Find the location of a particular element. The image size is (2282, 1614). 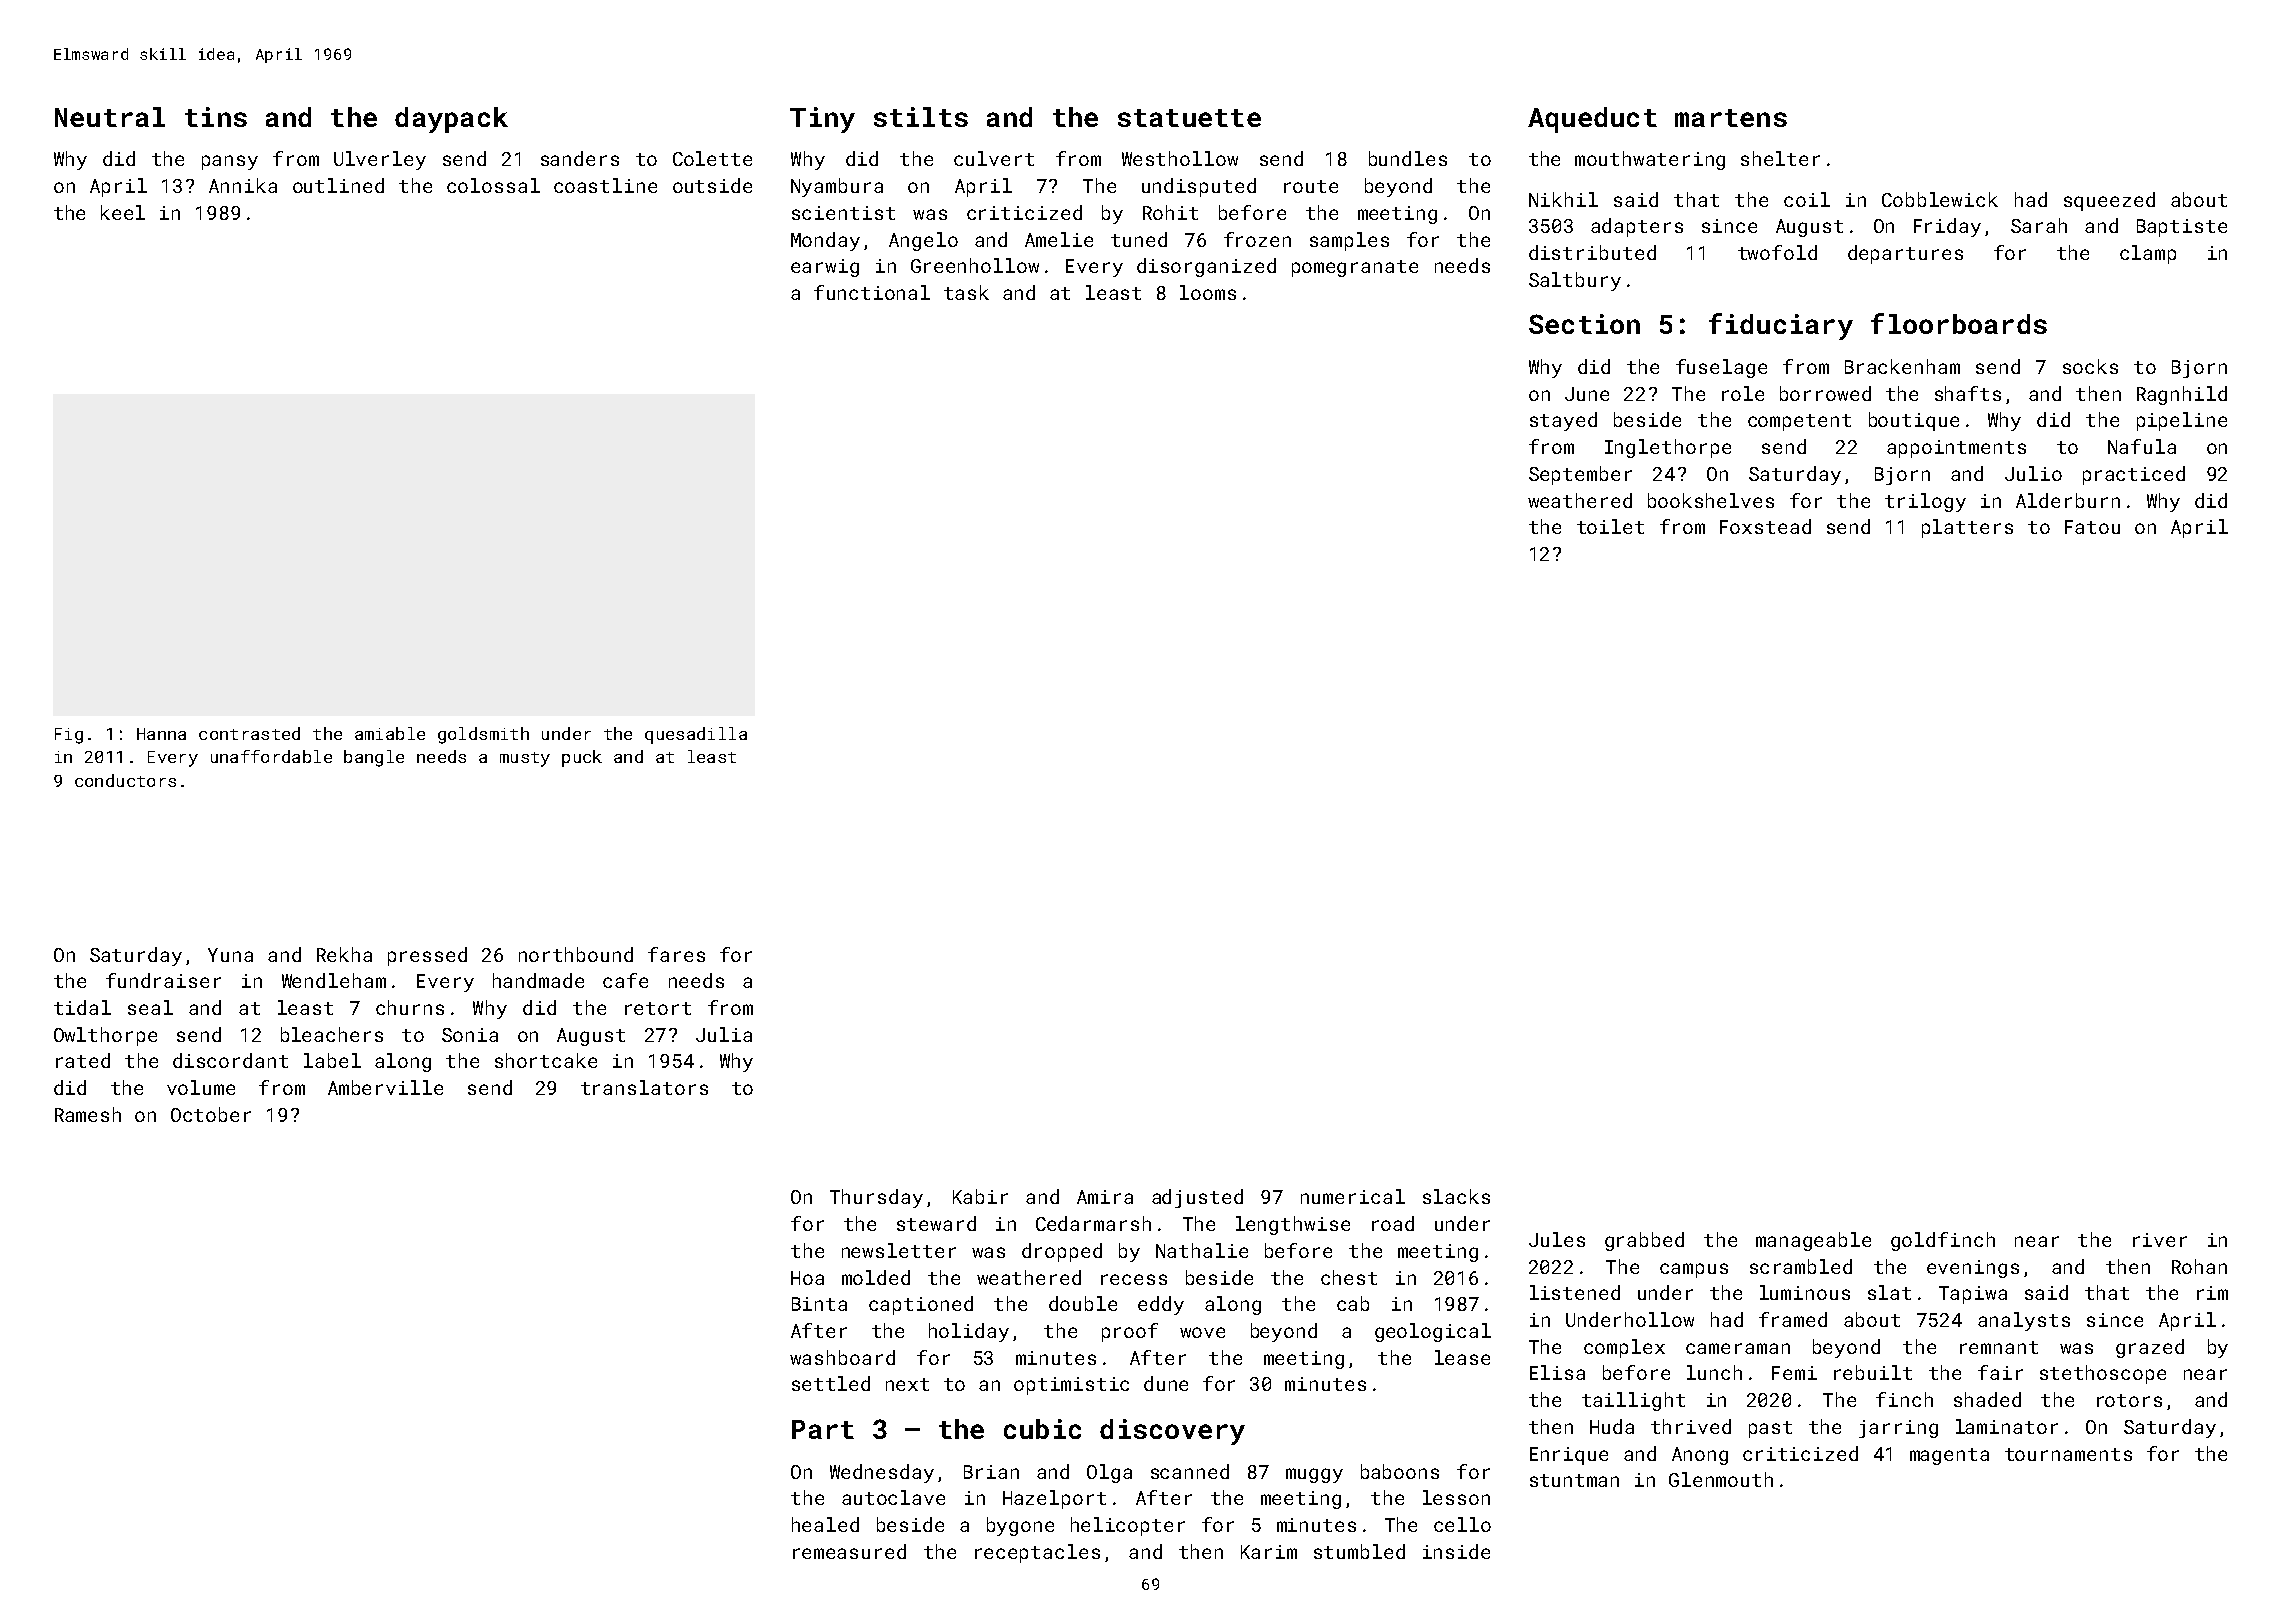

clamp is located at coordinates (2148, 254).
